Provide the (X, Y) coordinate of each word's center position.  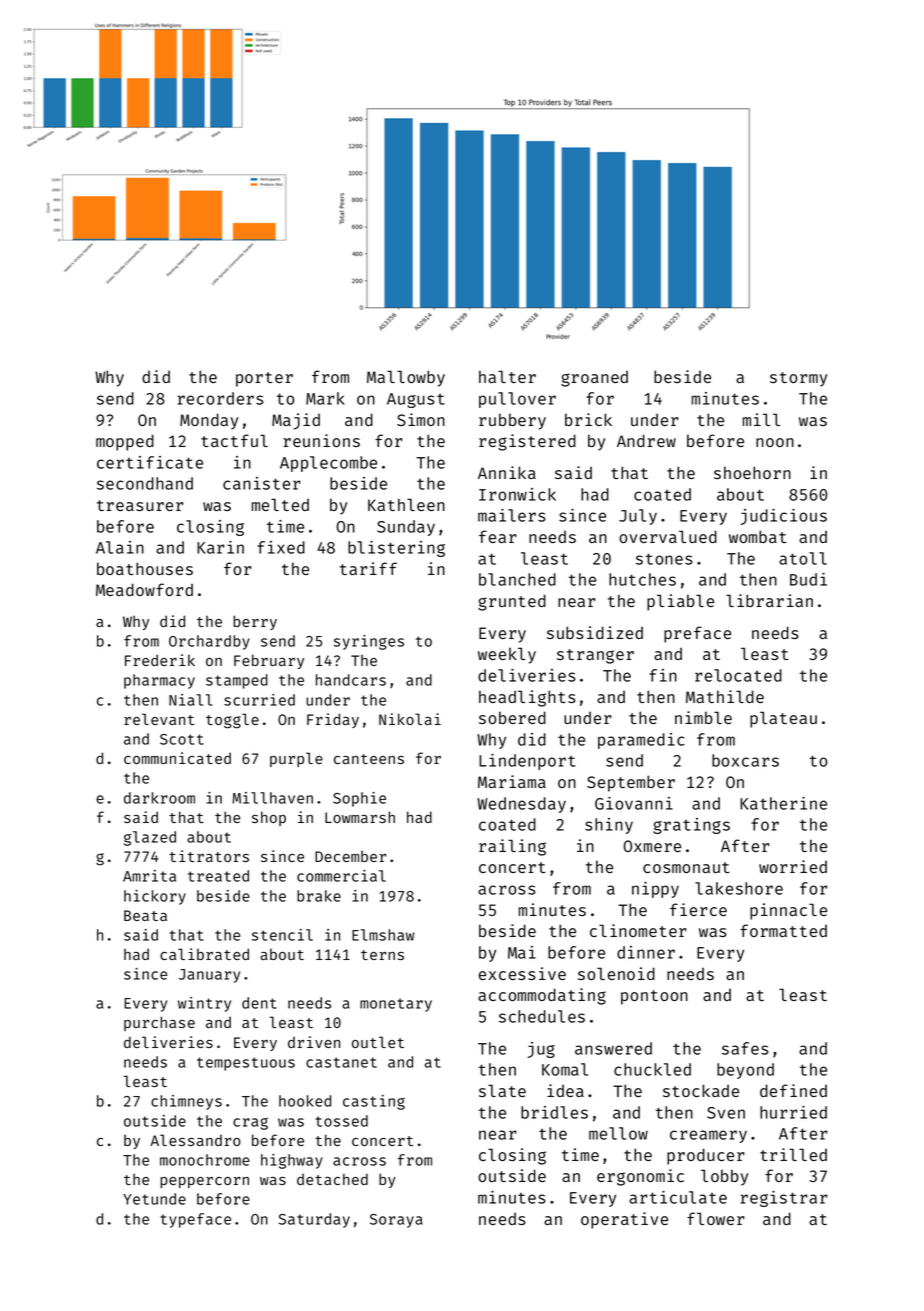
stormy (798, 379)
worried (793, 866)
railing (512, 847)
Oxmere (652, 846)
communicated (177, 758)
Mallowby (406, 378)
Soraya (396, 1221)
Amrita (149, 876)
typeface (195, 1220)
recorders (220, 398)
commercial (341, 876)
